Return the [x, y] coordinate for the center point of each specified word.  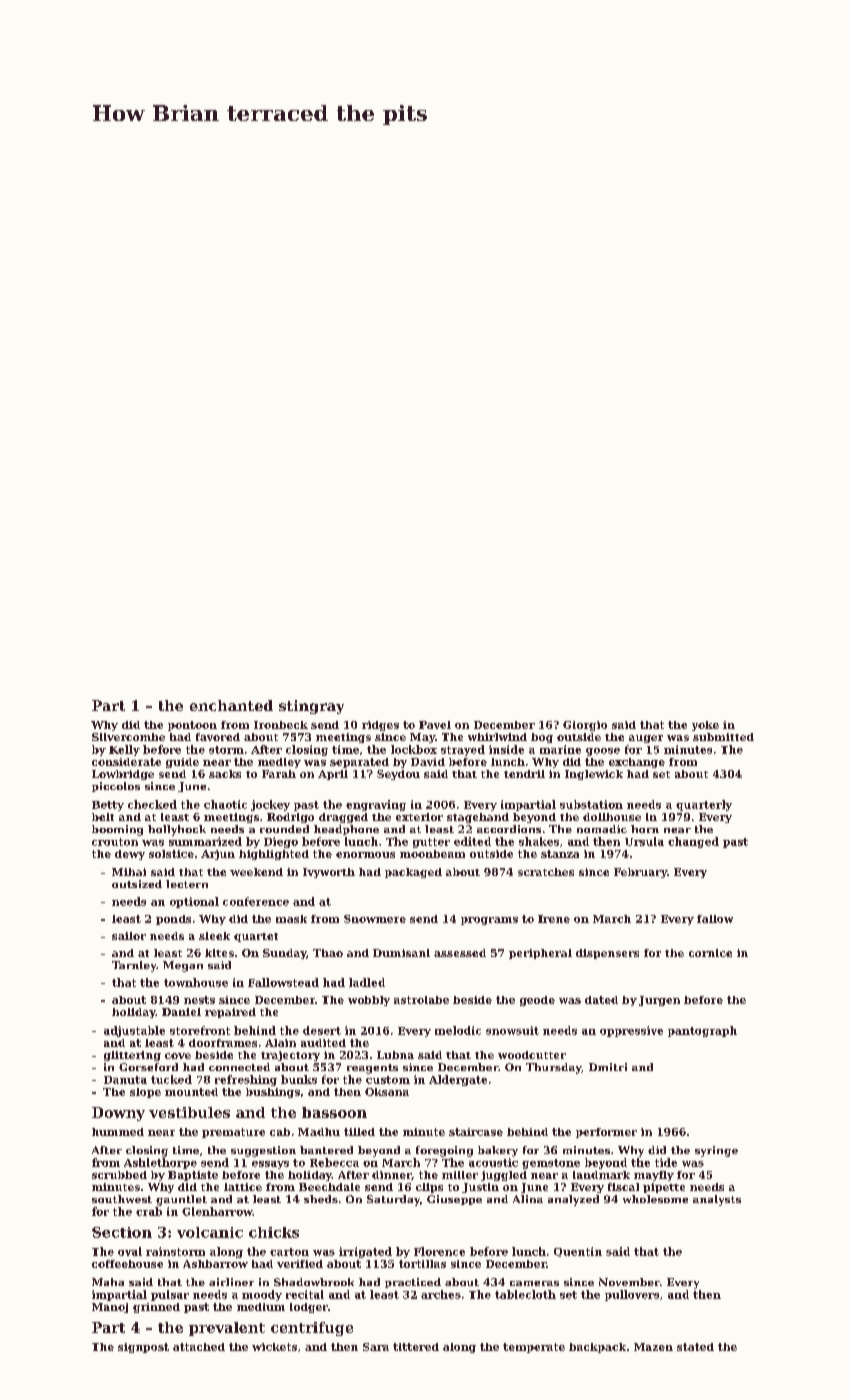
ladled [367, 982]
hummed [118, 1132]
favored [218, 737]
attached [199, 1347]
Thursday [554, 1068]
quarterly [704, 805]
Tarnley [134, 966]
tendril [524, 774]
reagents [372, 1069]
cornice [710, 953]
